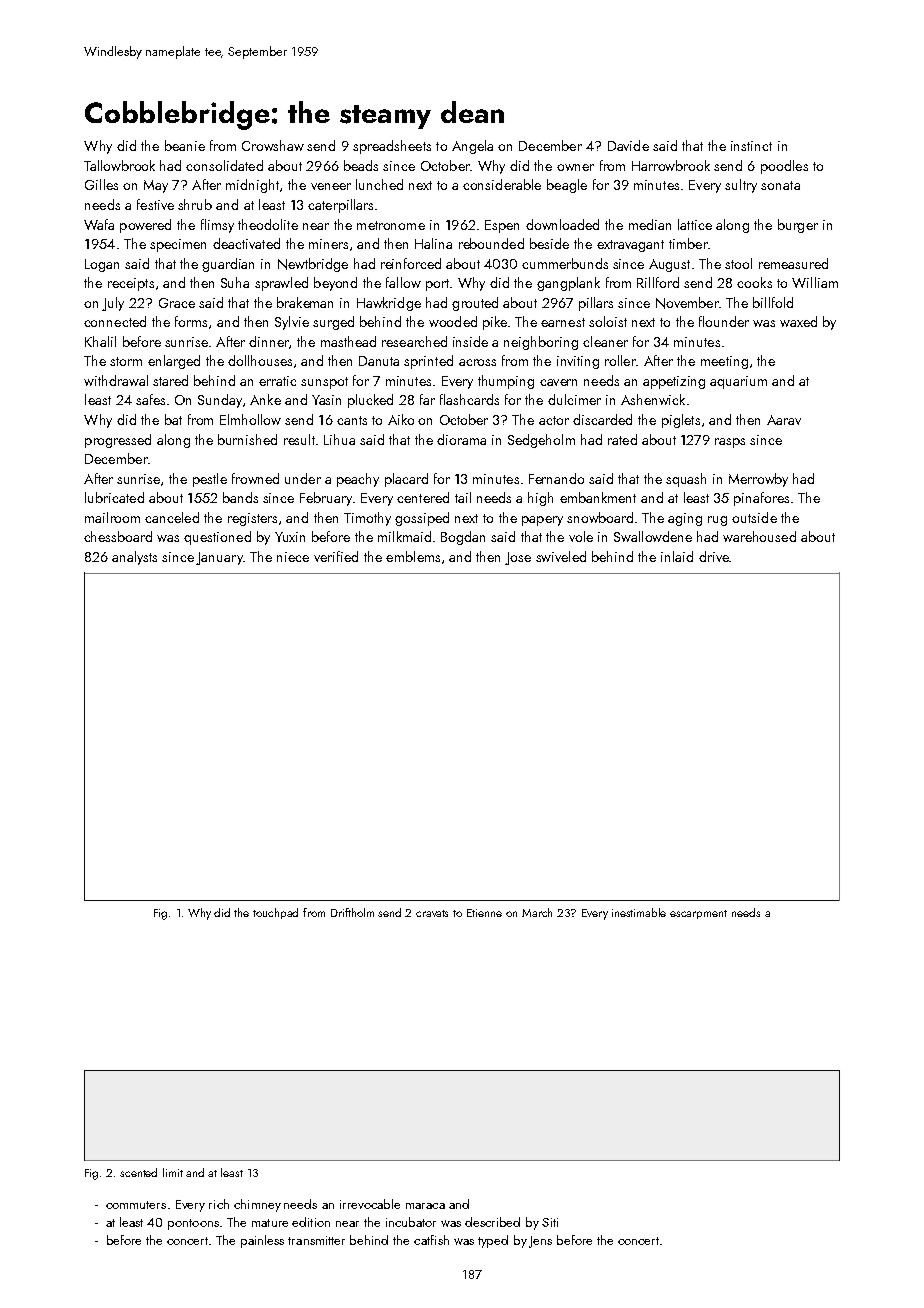  Describe the element at coordinates (714, 556) in the document. I see `drive` at that location.
